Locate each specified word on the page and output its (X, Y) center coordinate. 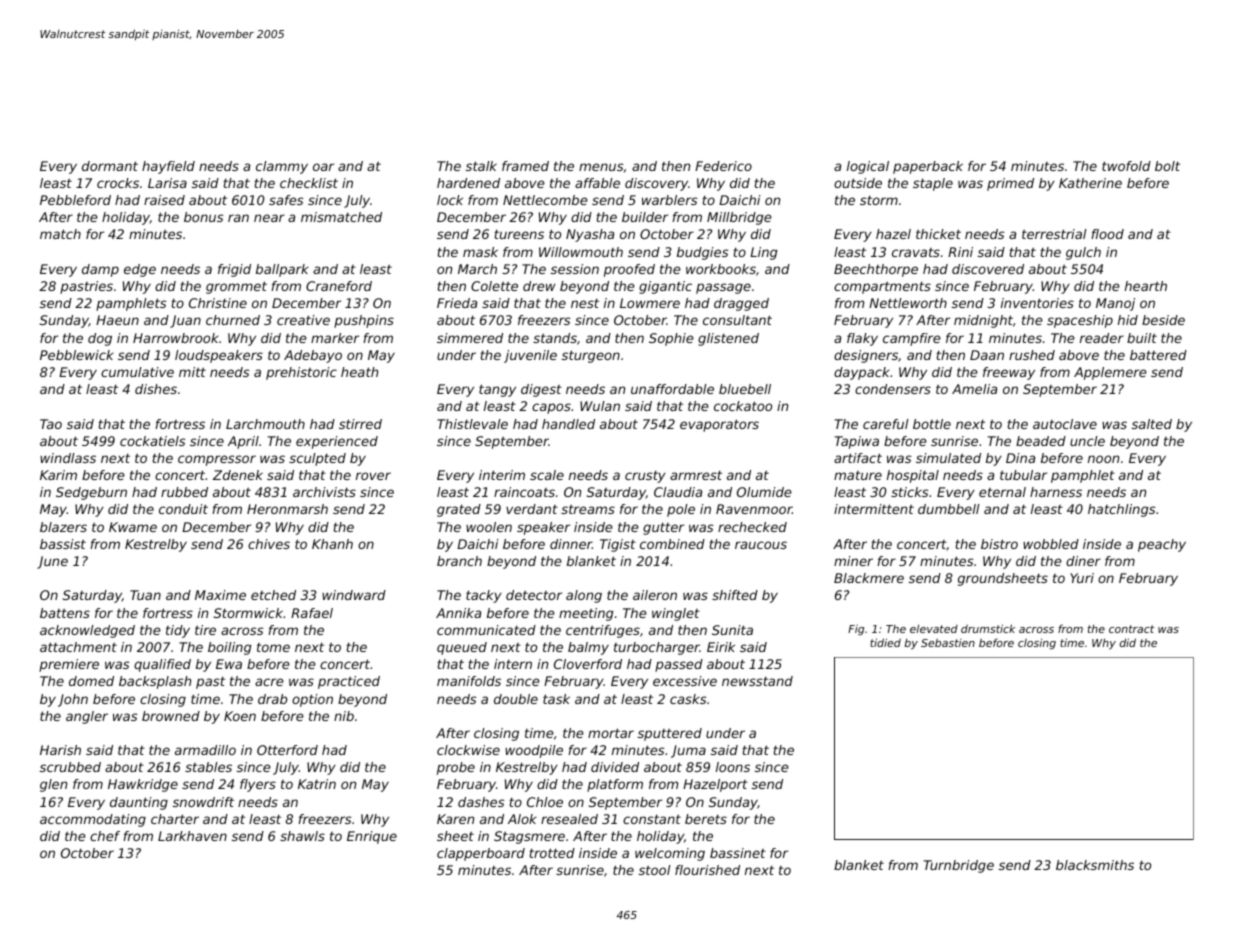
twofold (1126, 166)
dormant (110, 166)
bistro (999, 544)
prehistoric (301, 373)
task (556, 699)
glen (53, 785)
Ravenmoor (754, 509)
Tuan (145, 595)
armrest (696, 475)
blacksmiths (1095, 865)
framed (525, 166)
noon (1103, 459)
